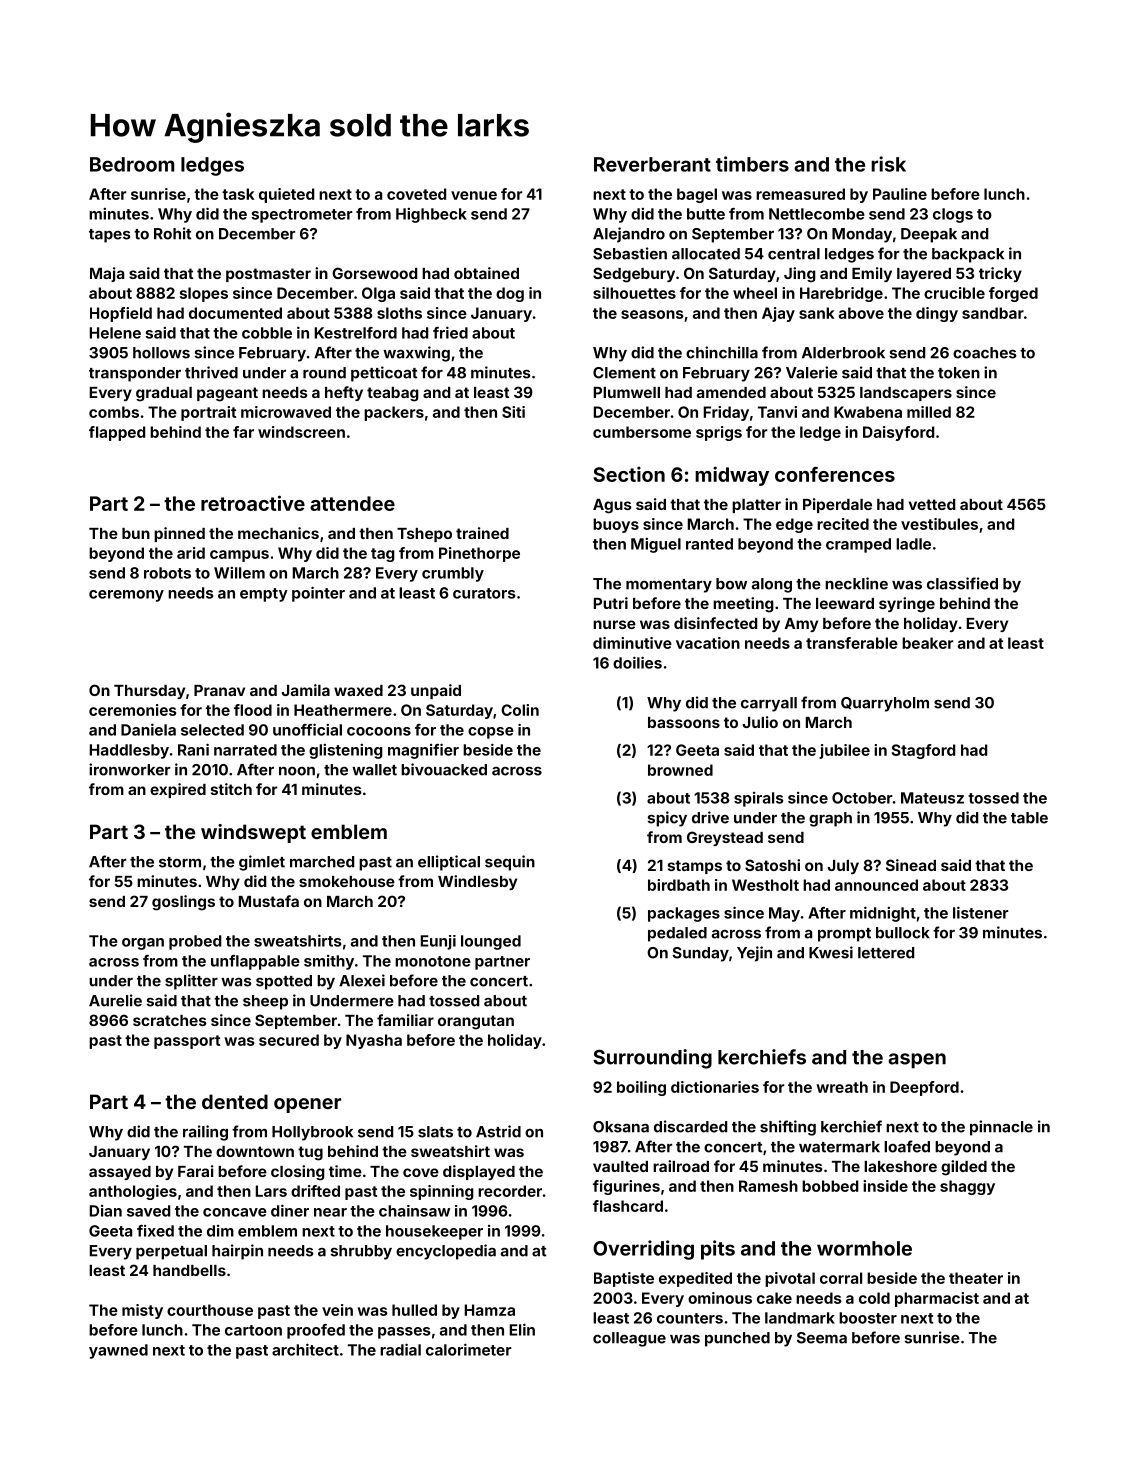  I want to click on Section, so click(629, 474).
